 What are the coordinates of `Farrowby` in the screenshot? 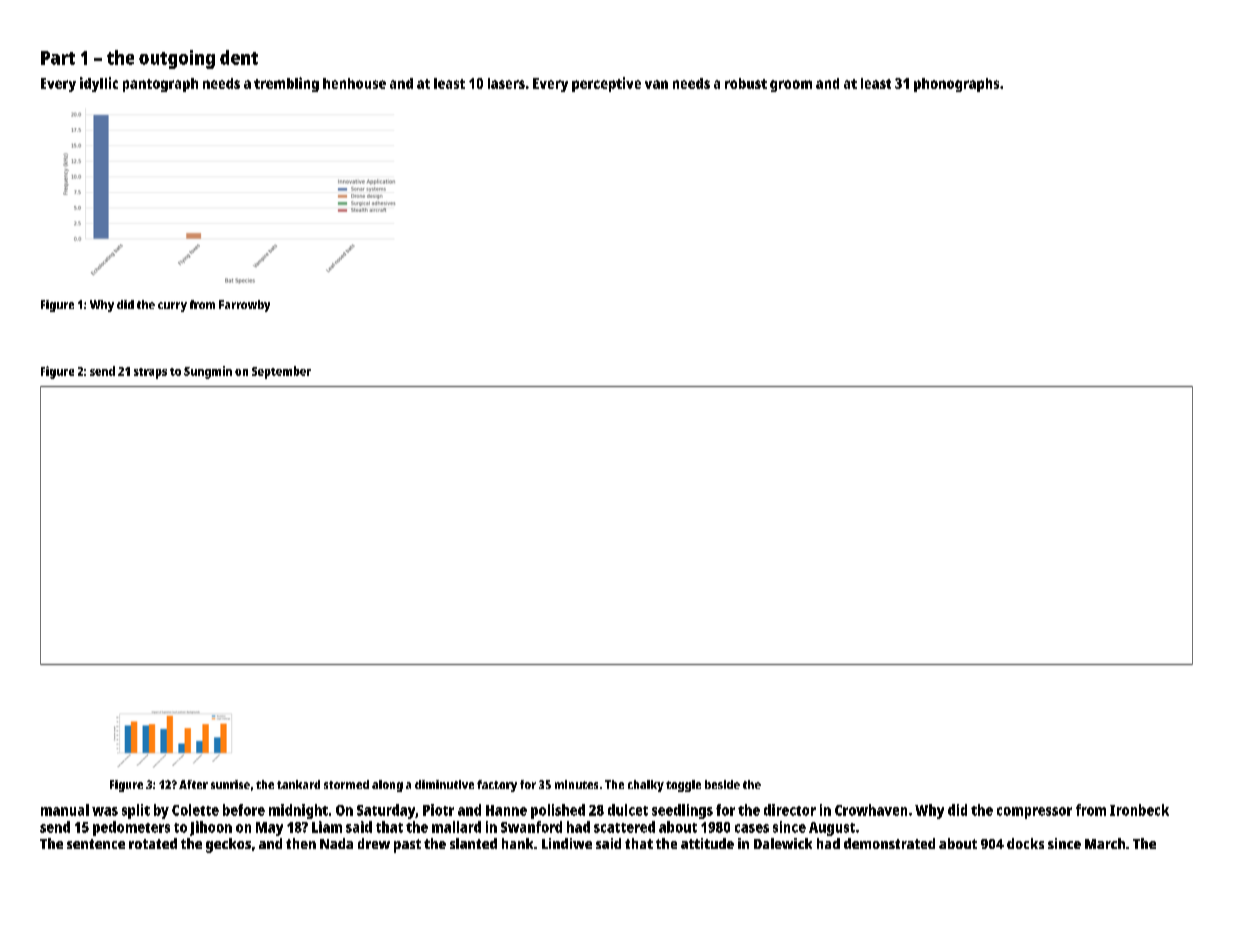 It's located at (244, 306).
